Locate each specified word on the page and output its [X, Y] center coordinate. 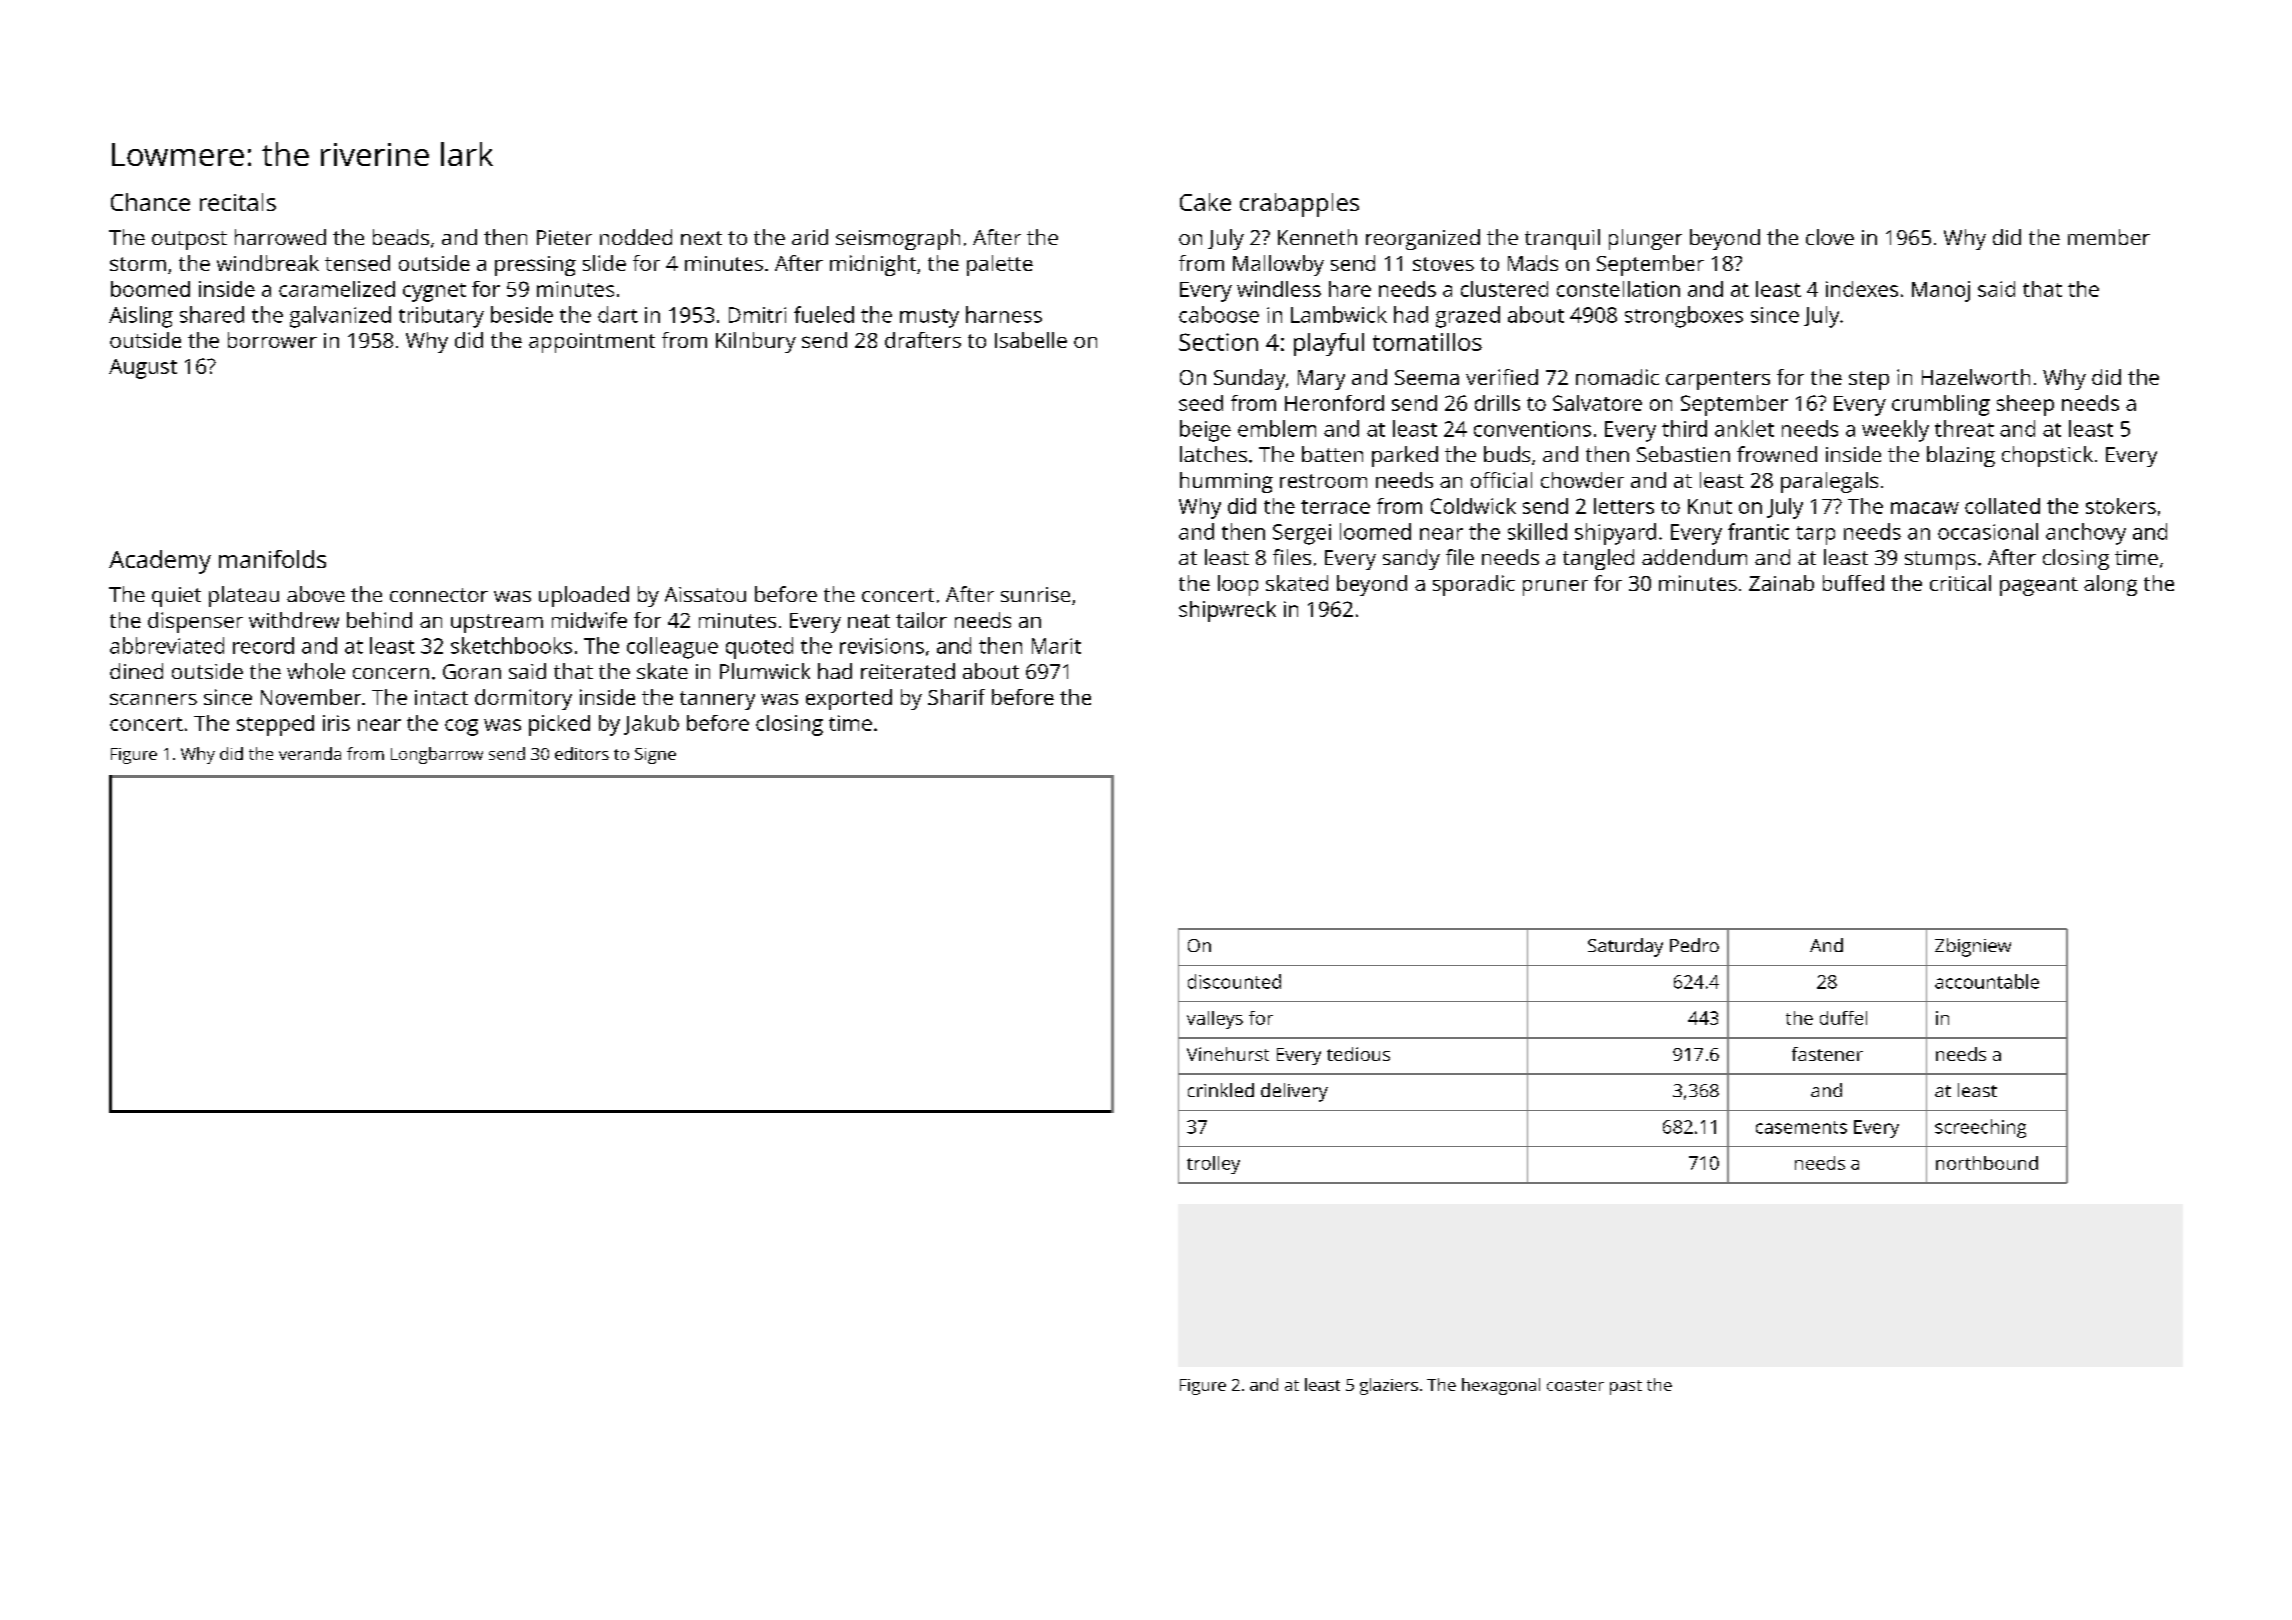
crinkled [1221, 1090]
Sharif [956, 697]
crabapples [1299, 205]
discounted [1234, 981]
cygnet [434, 292]
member [2109, 237]
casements [1801, 1127]
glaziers [1389, 1386]
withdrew [294, 620]
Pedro [1694, 945]
